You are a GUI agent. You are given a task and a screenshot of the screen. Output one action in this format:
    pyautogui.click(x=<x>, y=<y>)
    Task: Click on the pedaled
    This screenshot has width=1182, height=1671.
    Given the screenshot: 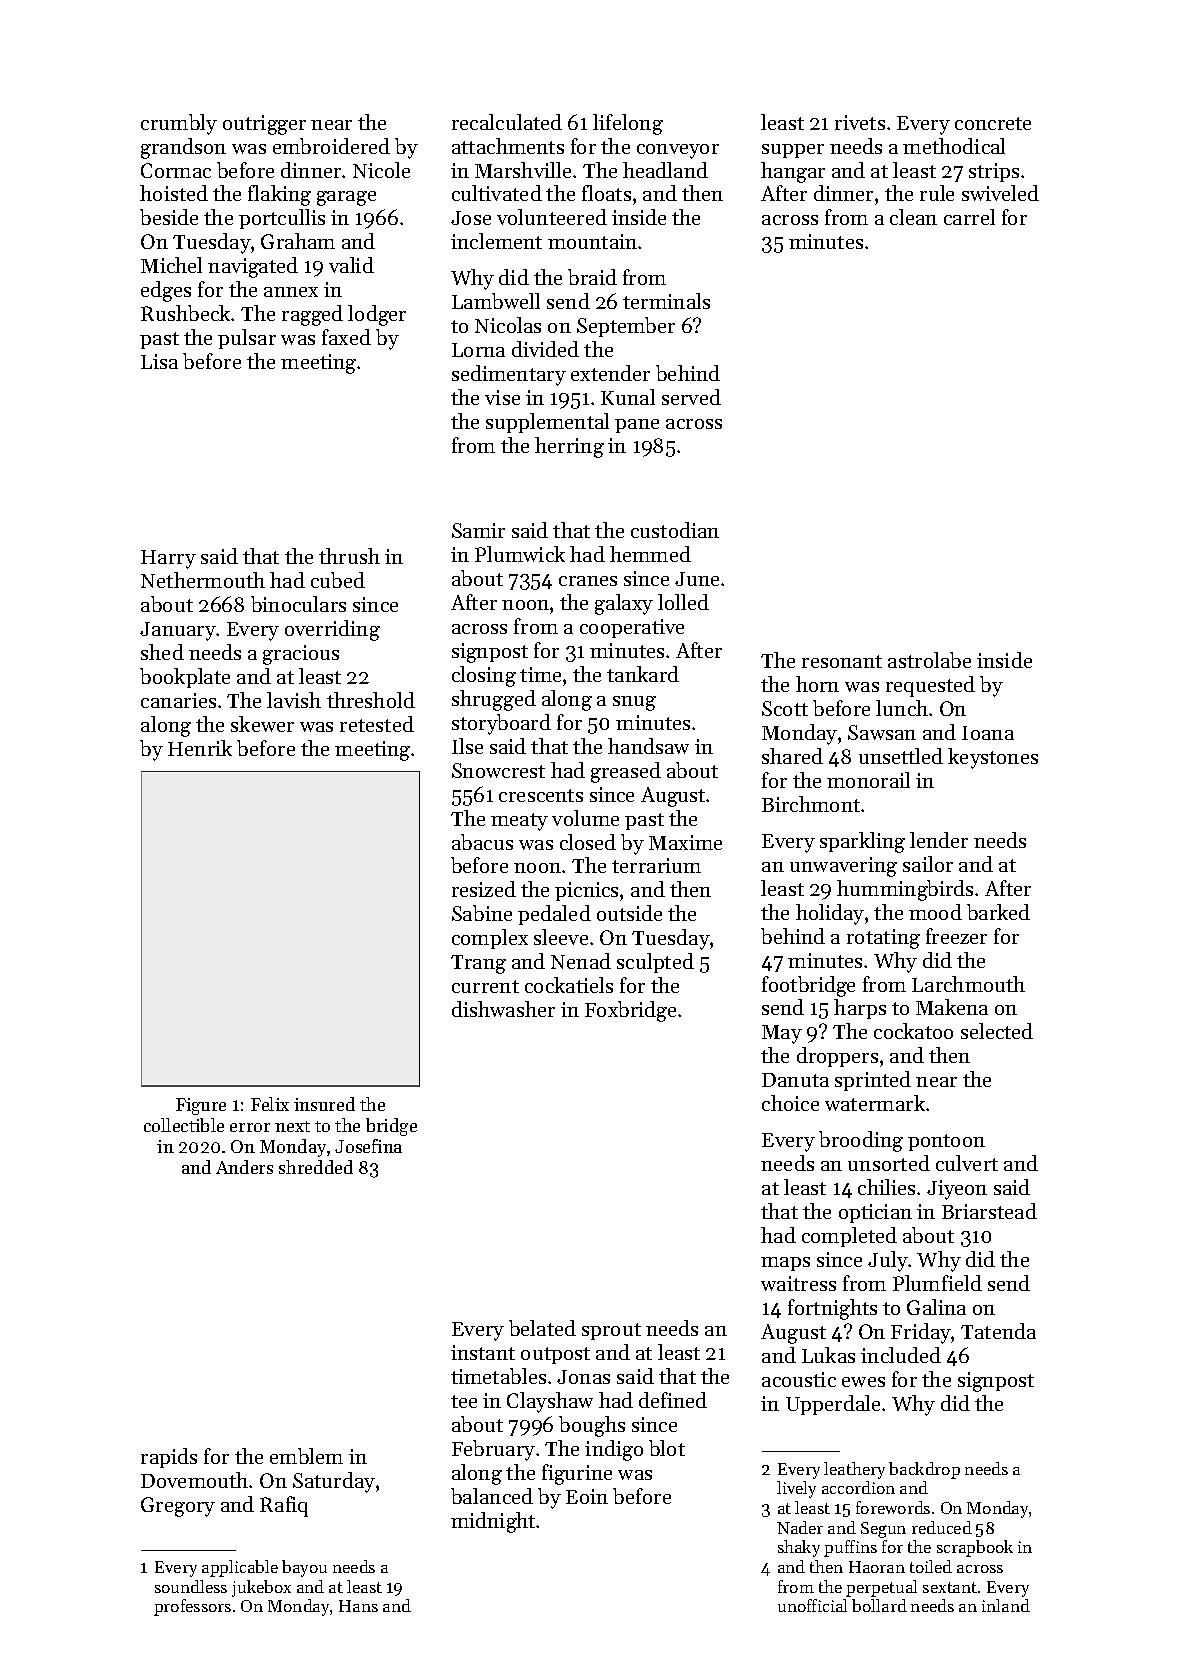 What is the action you would take?
    pyautogui.click(x=554, y=915)
